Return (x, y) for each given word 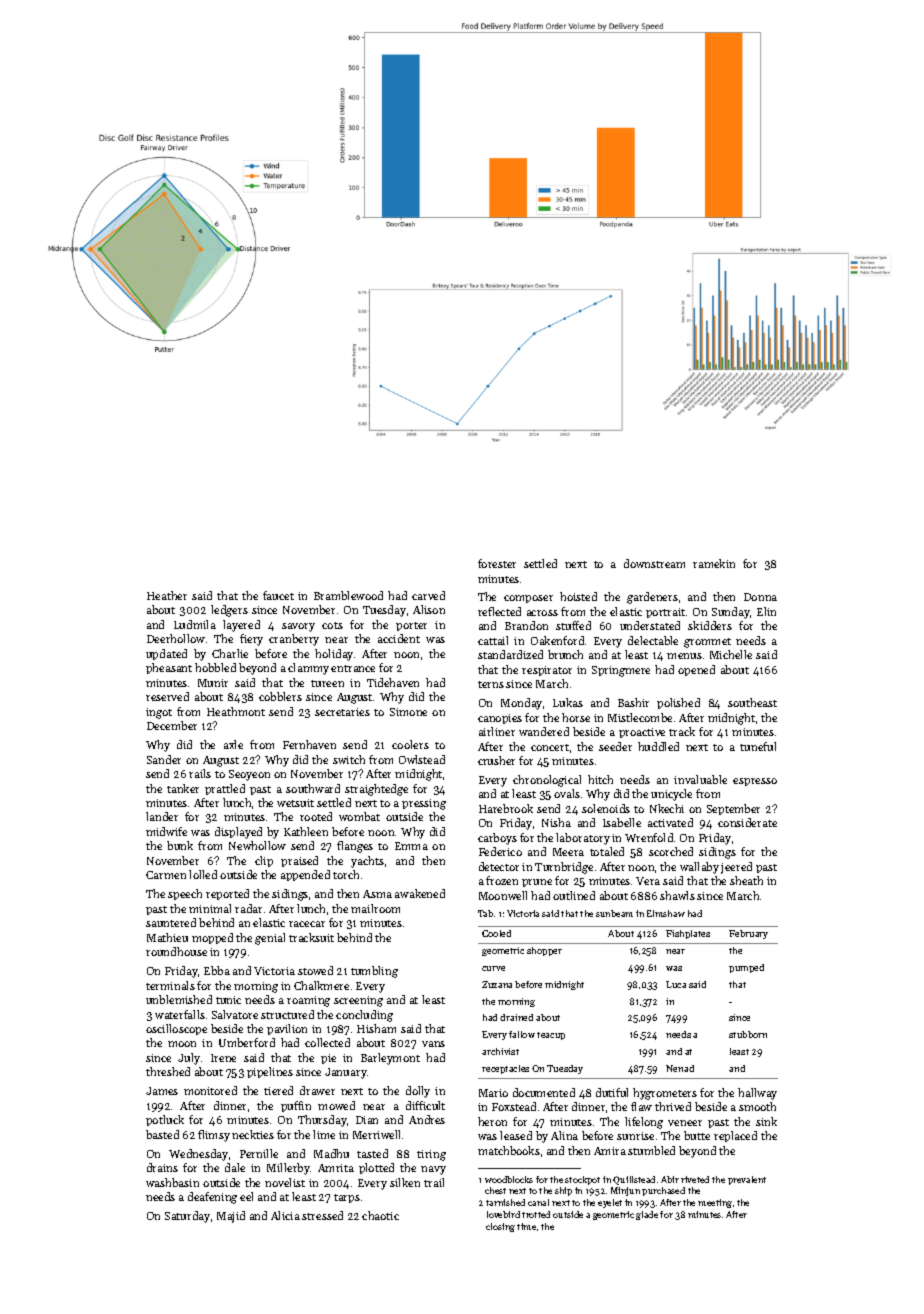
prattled (225, 789)
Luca (676, 984)
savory (298, 627)
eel (246, 1196)
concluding (364, 1016)
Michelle (731, 654)
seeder (615, 746)
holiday (334, 655)
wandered (544, 731)
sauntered (171, 922)
